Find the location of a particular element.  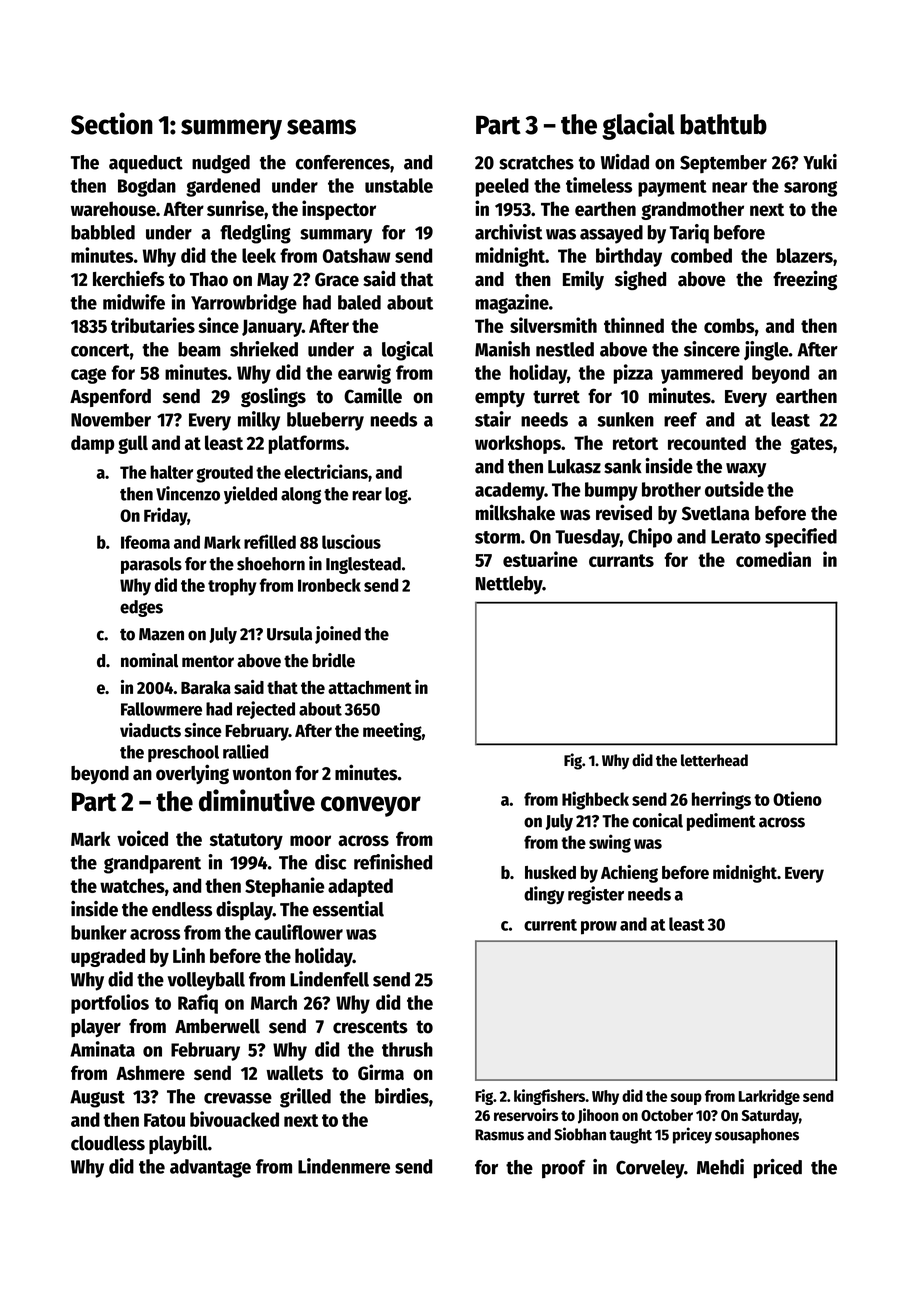

damp is located at coordinates (92, 444).
